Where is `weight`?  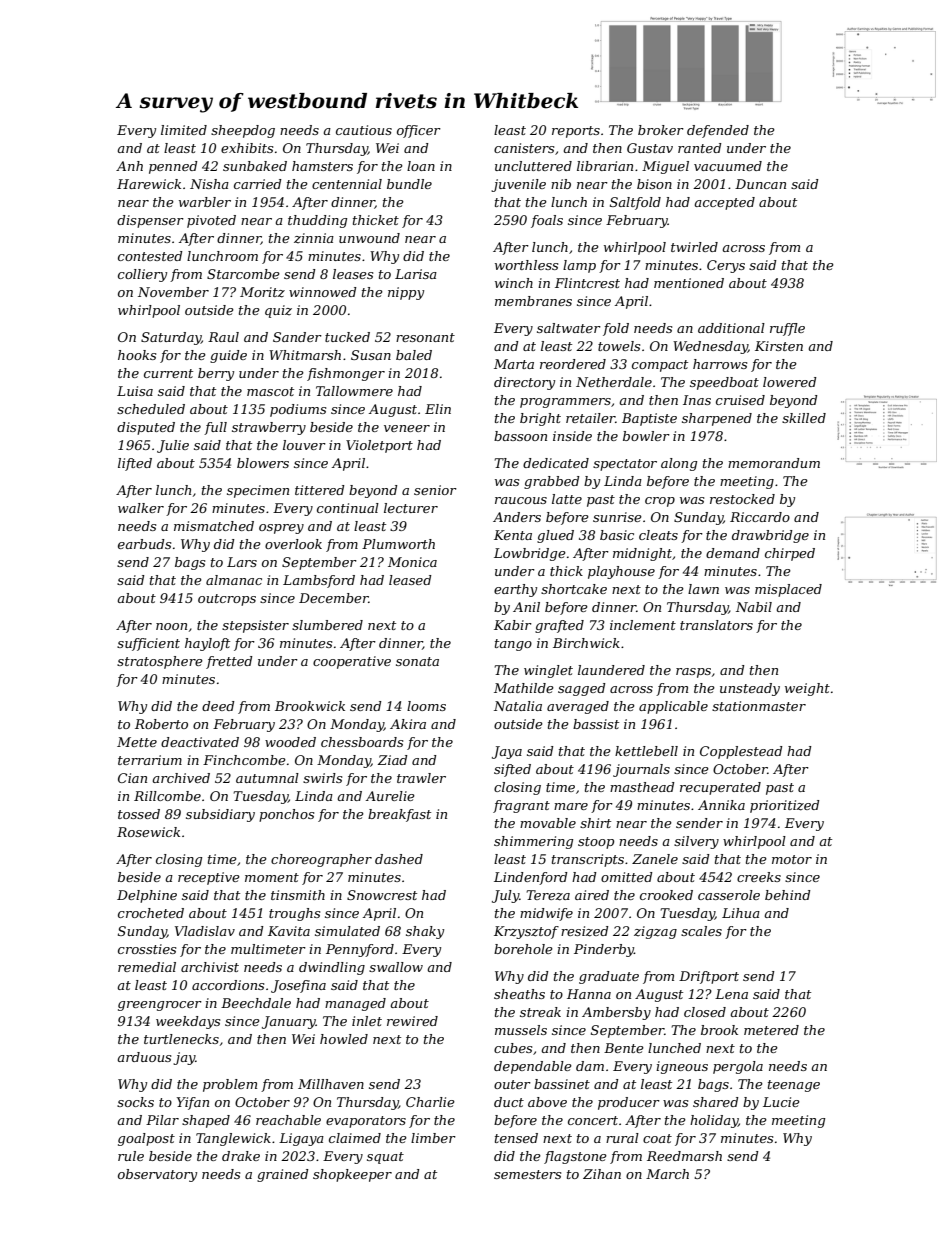
weight is located at coordinates (807, 689).
